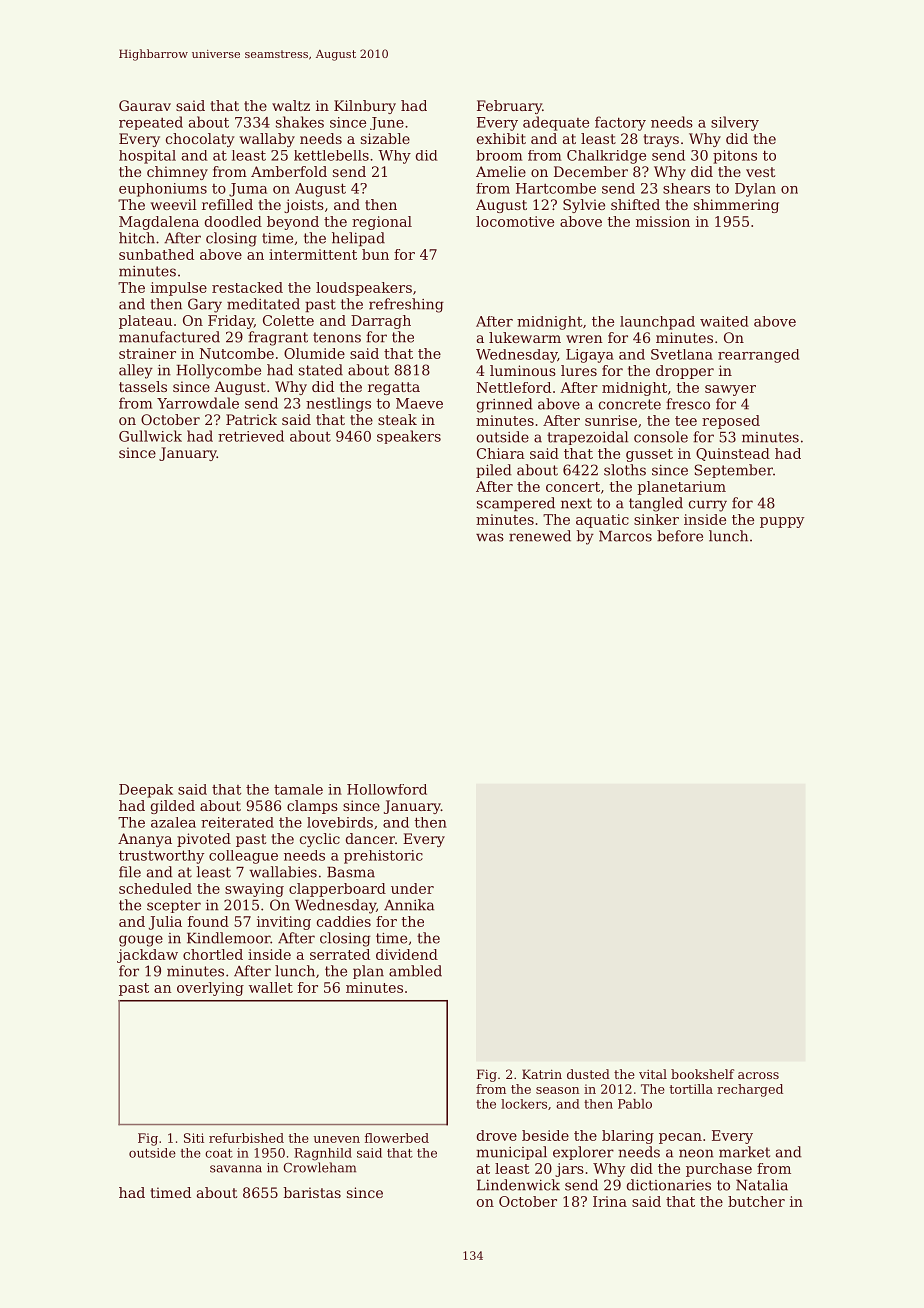  What do you see at coordinates (523, 370) in the screenshot?
I see `luminous` at bounding box center [523, 370].
